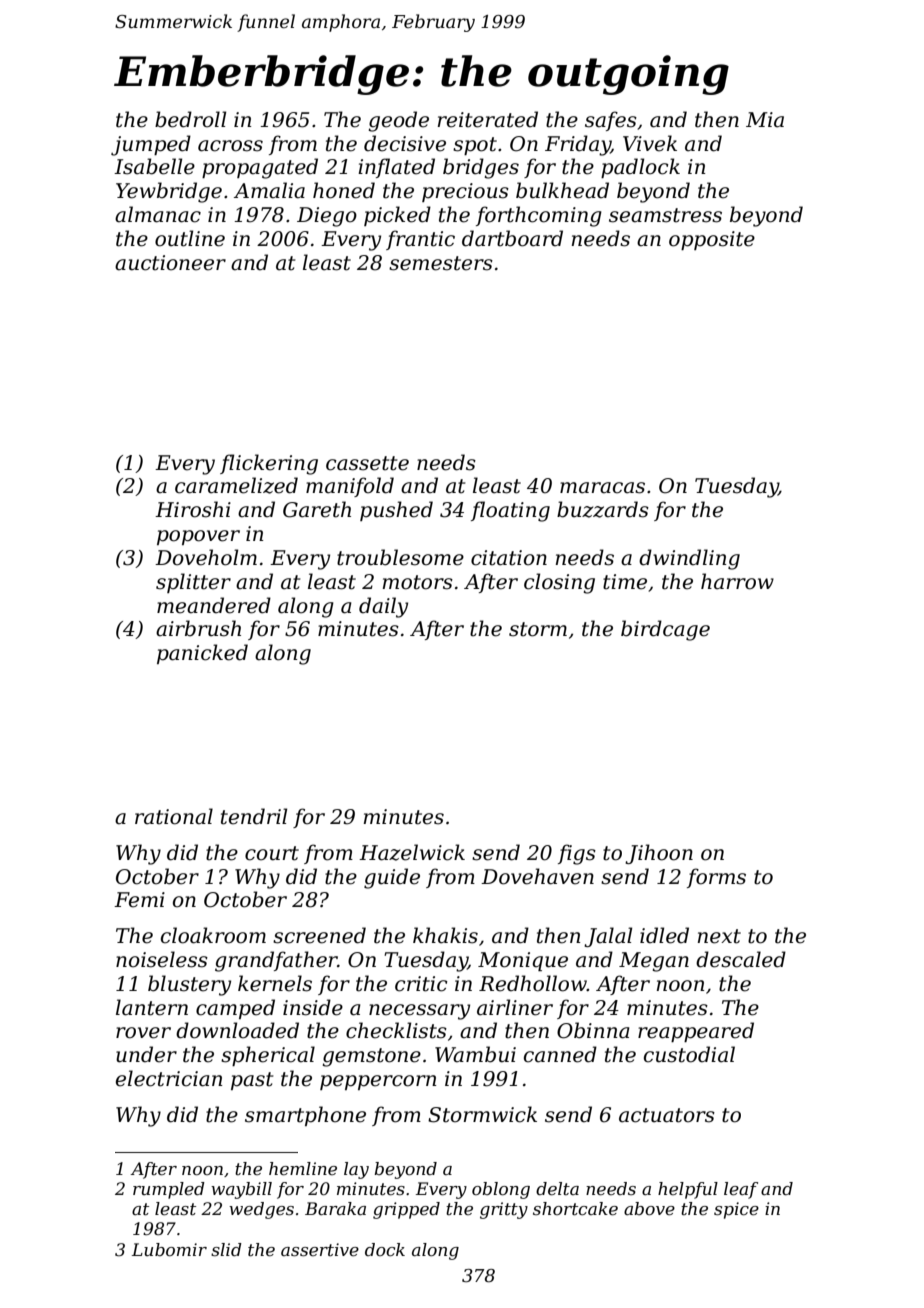  What do you see at coordinates (737, 581) in the page?
I see `harrow` at bounding box center [737, 581].
